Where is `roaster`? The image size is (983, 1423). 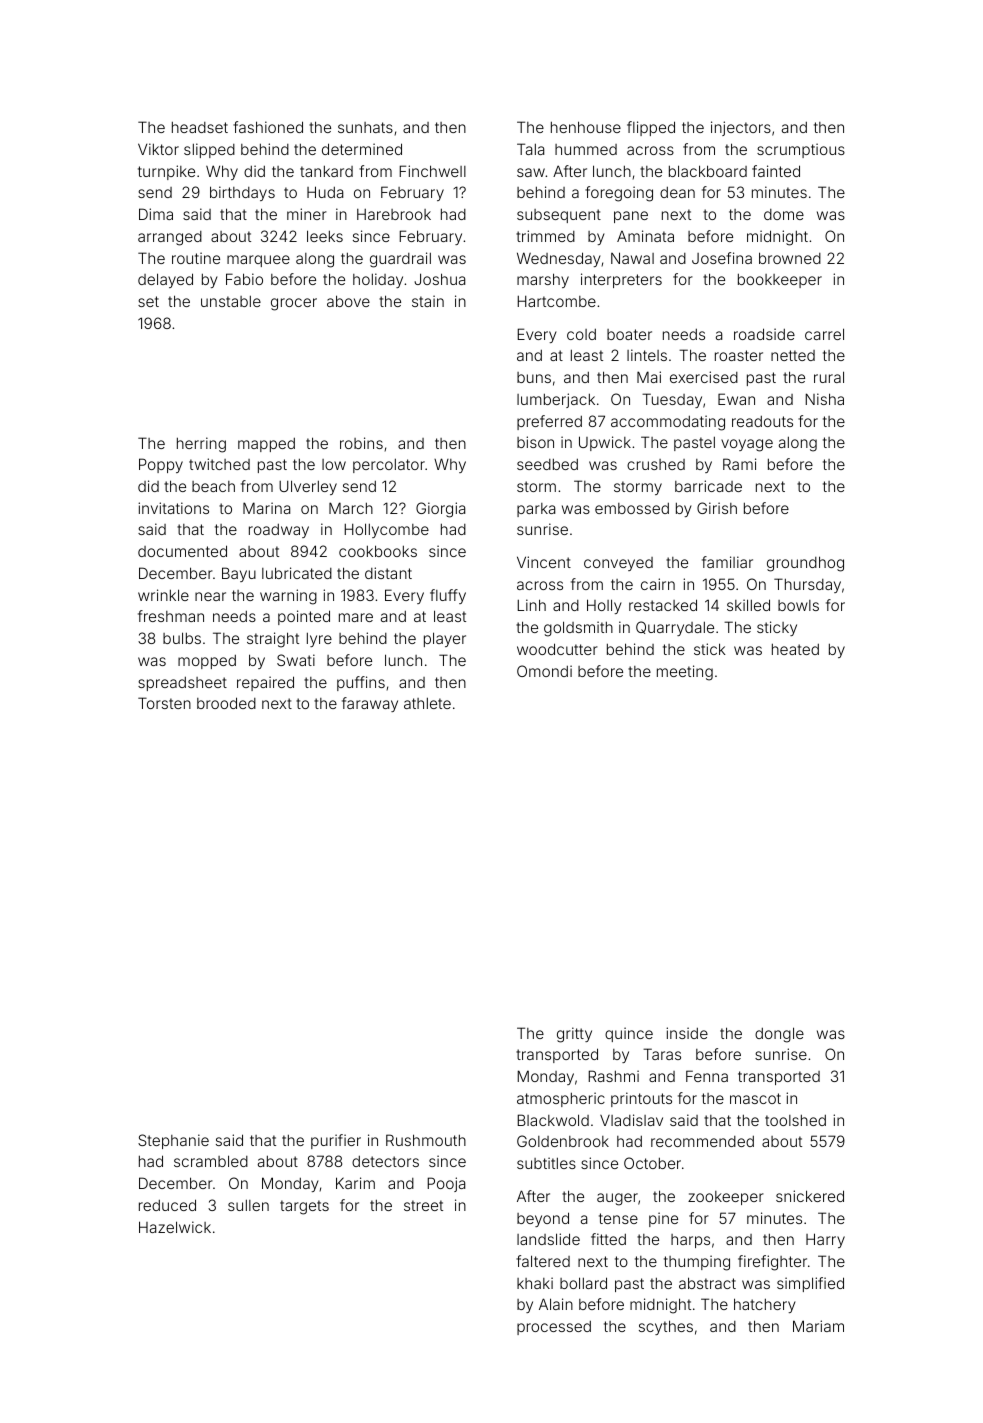 roaster is located at coordinates (739, 355).
